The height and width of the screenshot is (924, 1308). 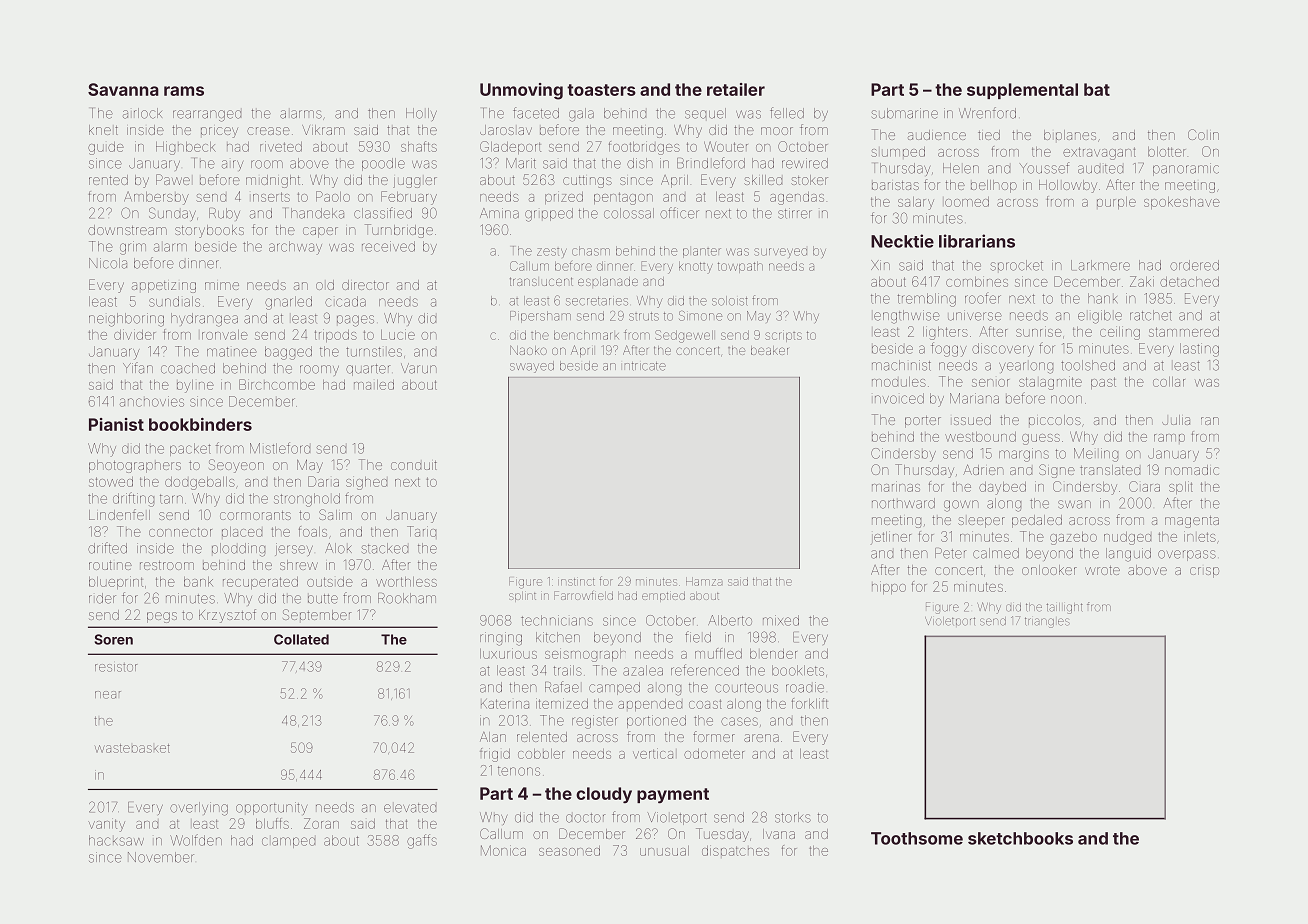 What do you see at coordinates (736, 89) in the screenshot?
I see `retailer` at bounding box center [736, 89].
